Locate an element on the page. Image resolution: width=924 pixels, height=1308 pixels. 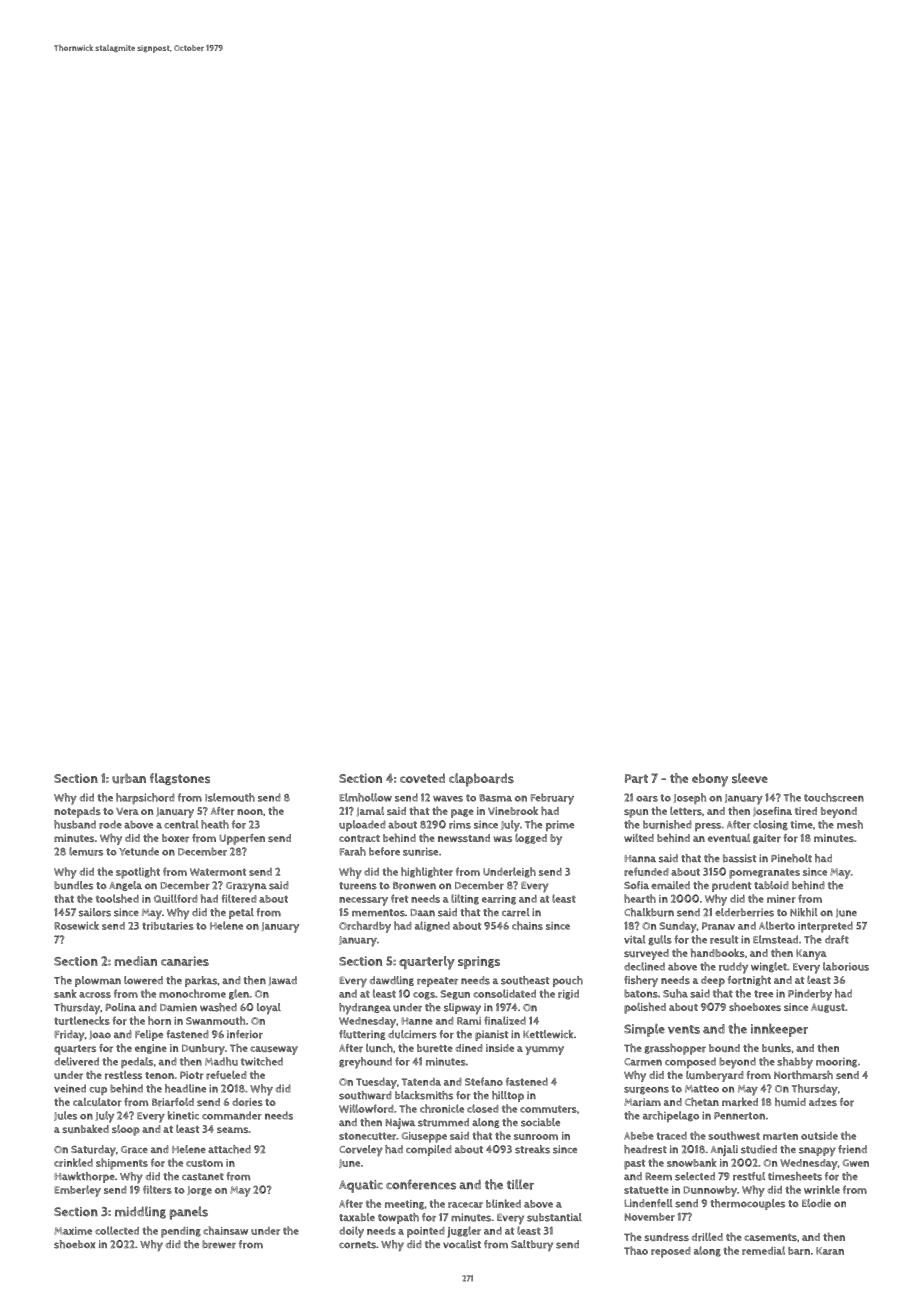
repeater is located at coordinates (437, 982).
